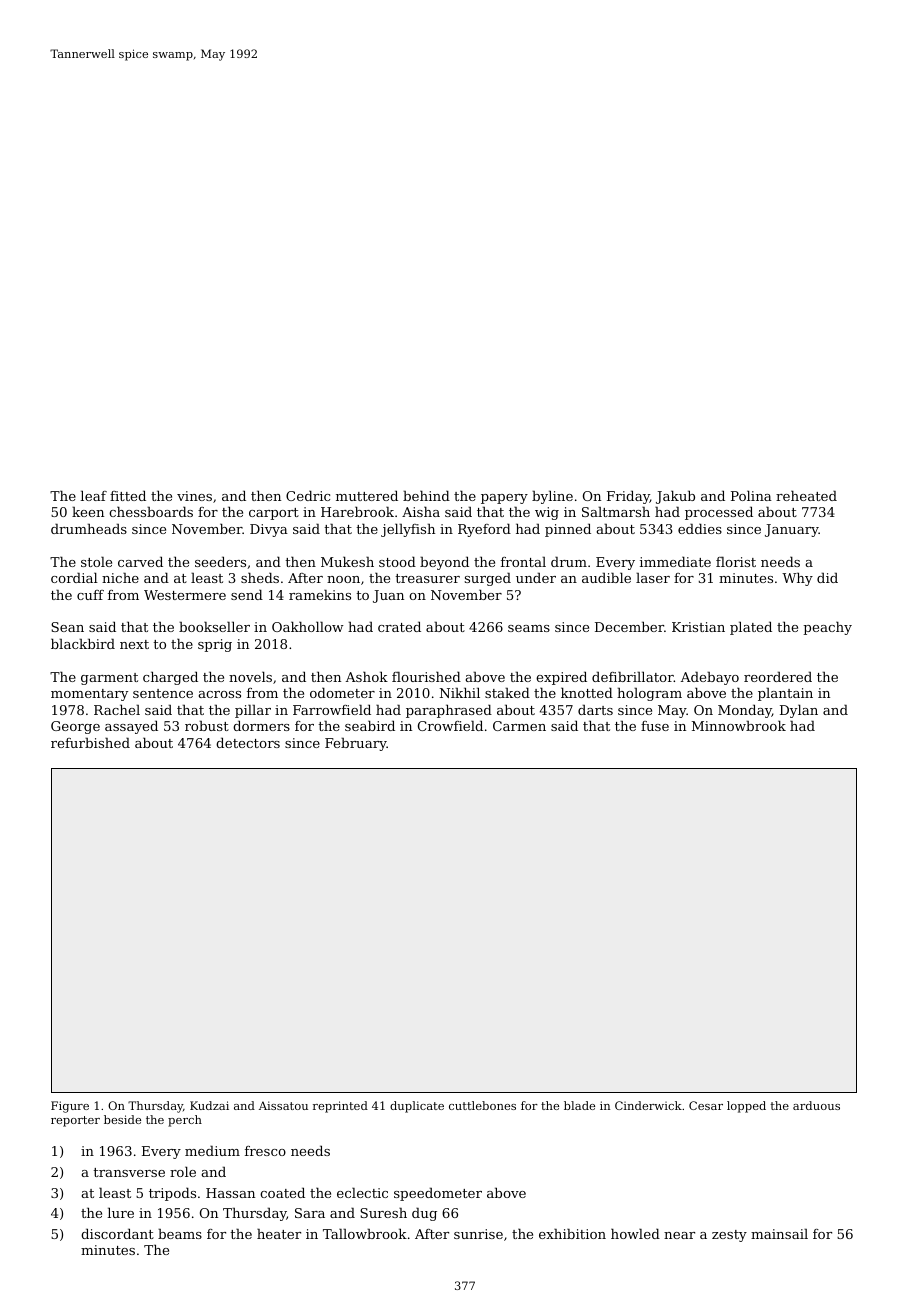 Image resolution: width=908 pixels, height=1316 pixels. I want to click on reprinted, so click(340, 1107).
